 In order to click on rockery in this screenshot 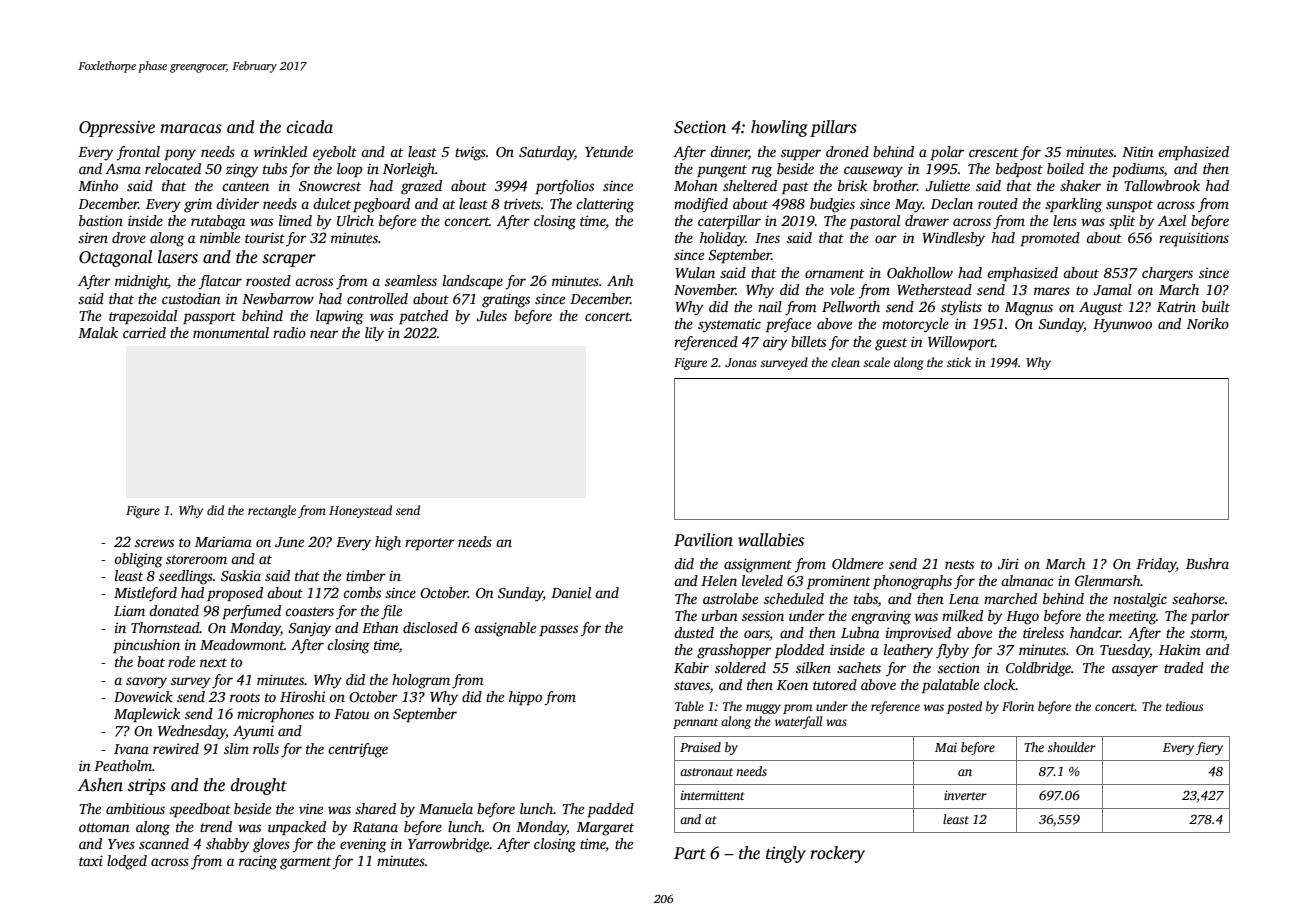, I will do `click(837, 854)`.
